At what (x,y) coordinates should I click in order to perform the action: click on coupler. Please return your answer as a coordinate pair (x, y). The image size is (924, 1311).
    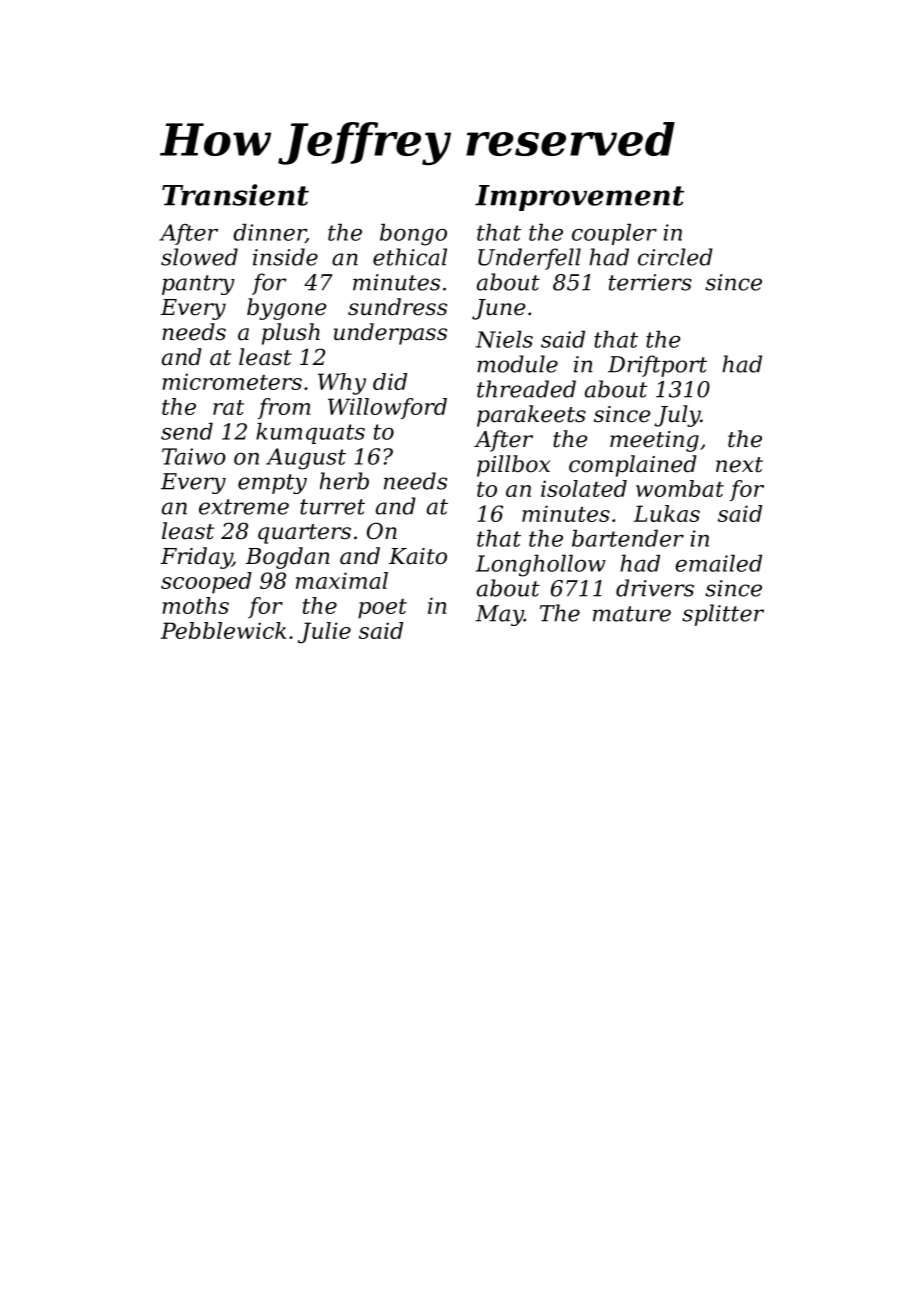
    Looking at the image, I should click on (614, 234).
